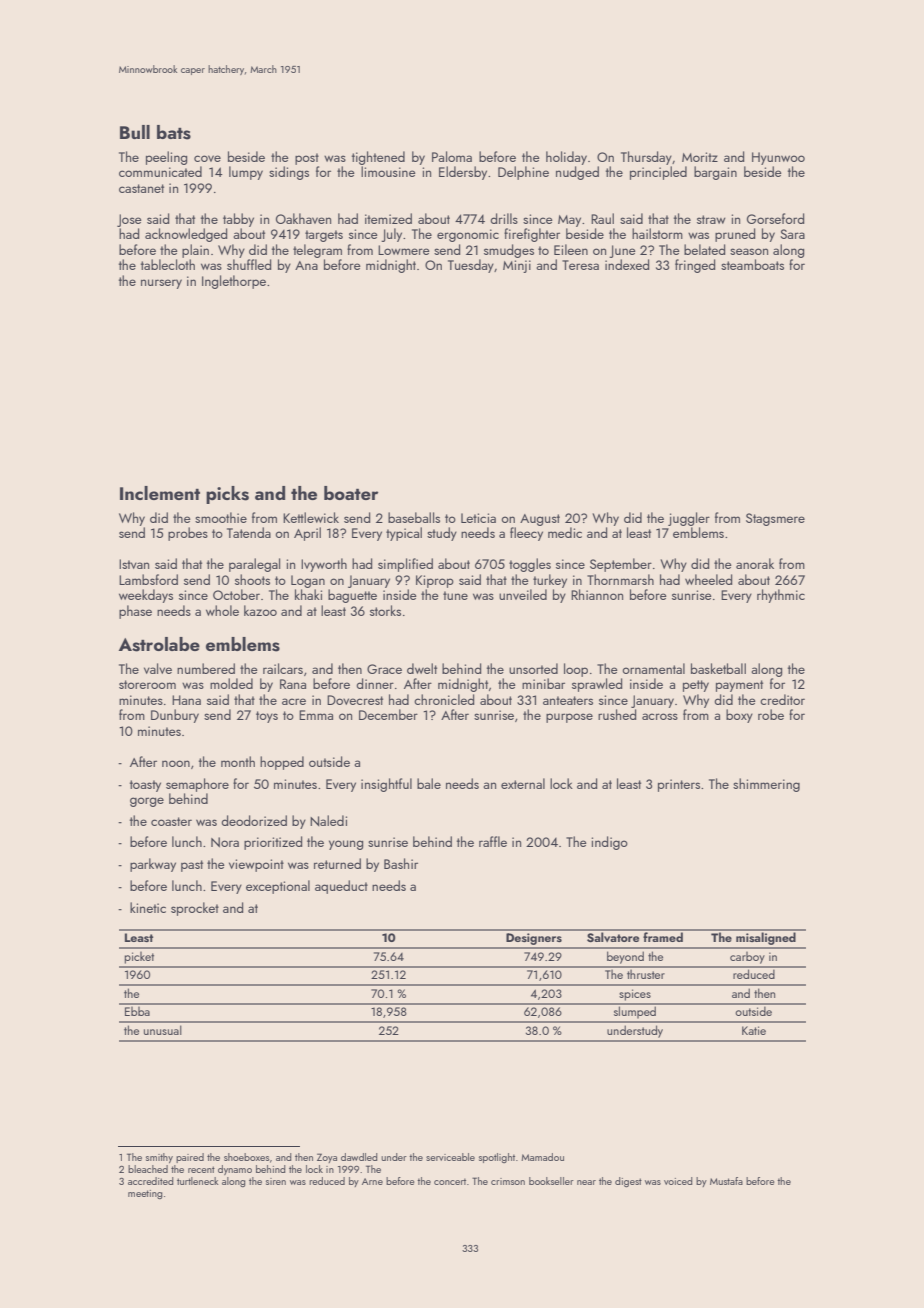  I want to click on baguette, so click(352, 596).
